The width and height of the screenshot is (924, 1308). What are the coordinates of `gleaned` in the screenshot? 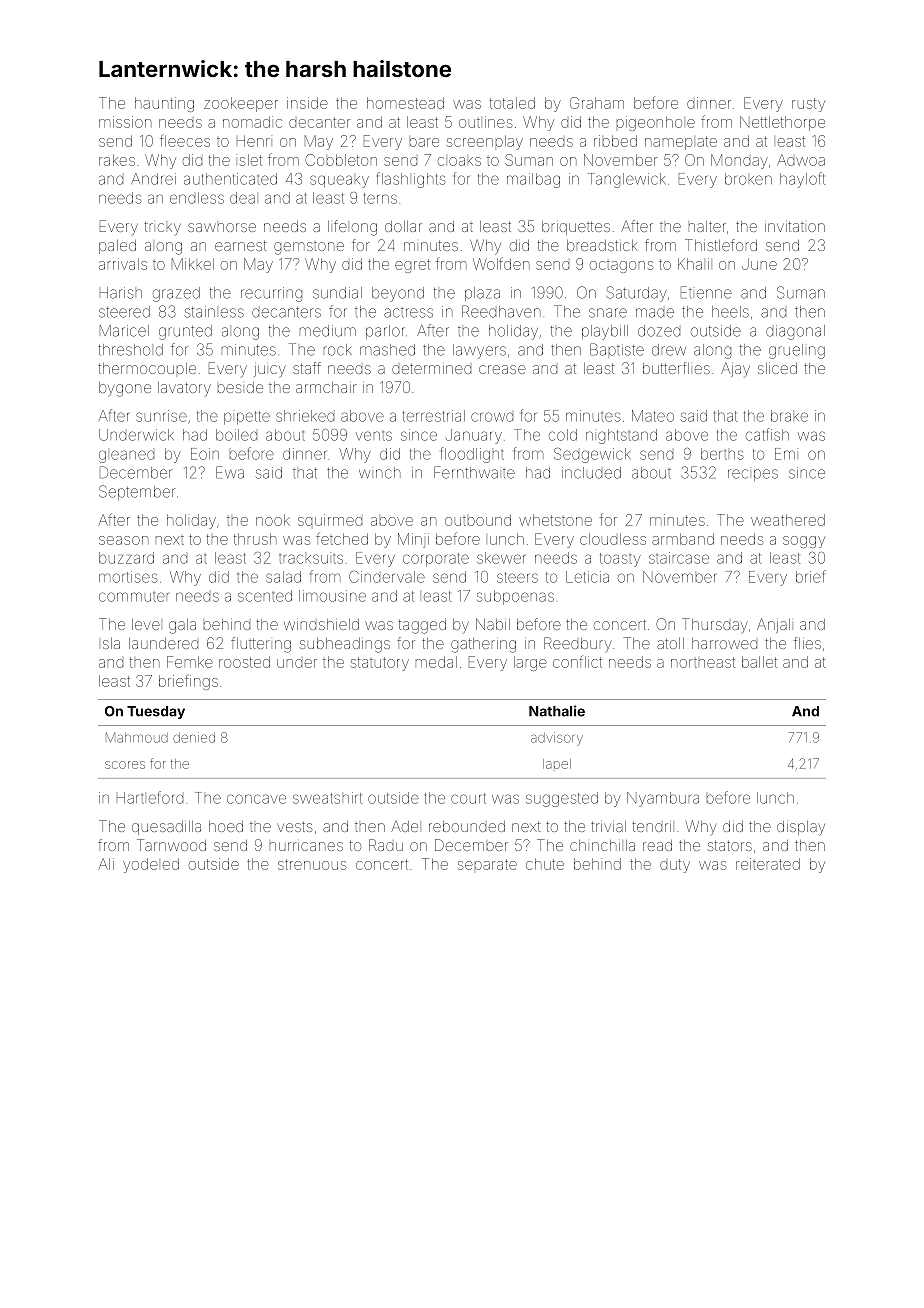 It's located at (126, 456).
